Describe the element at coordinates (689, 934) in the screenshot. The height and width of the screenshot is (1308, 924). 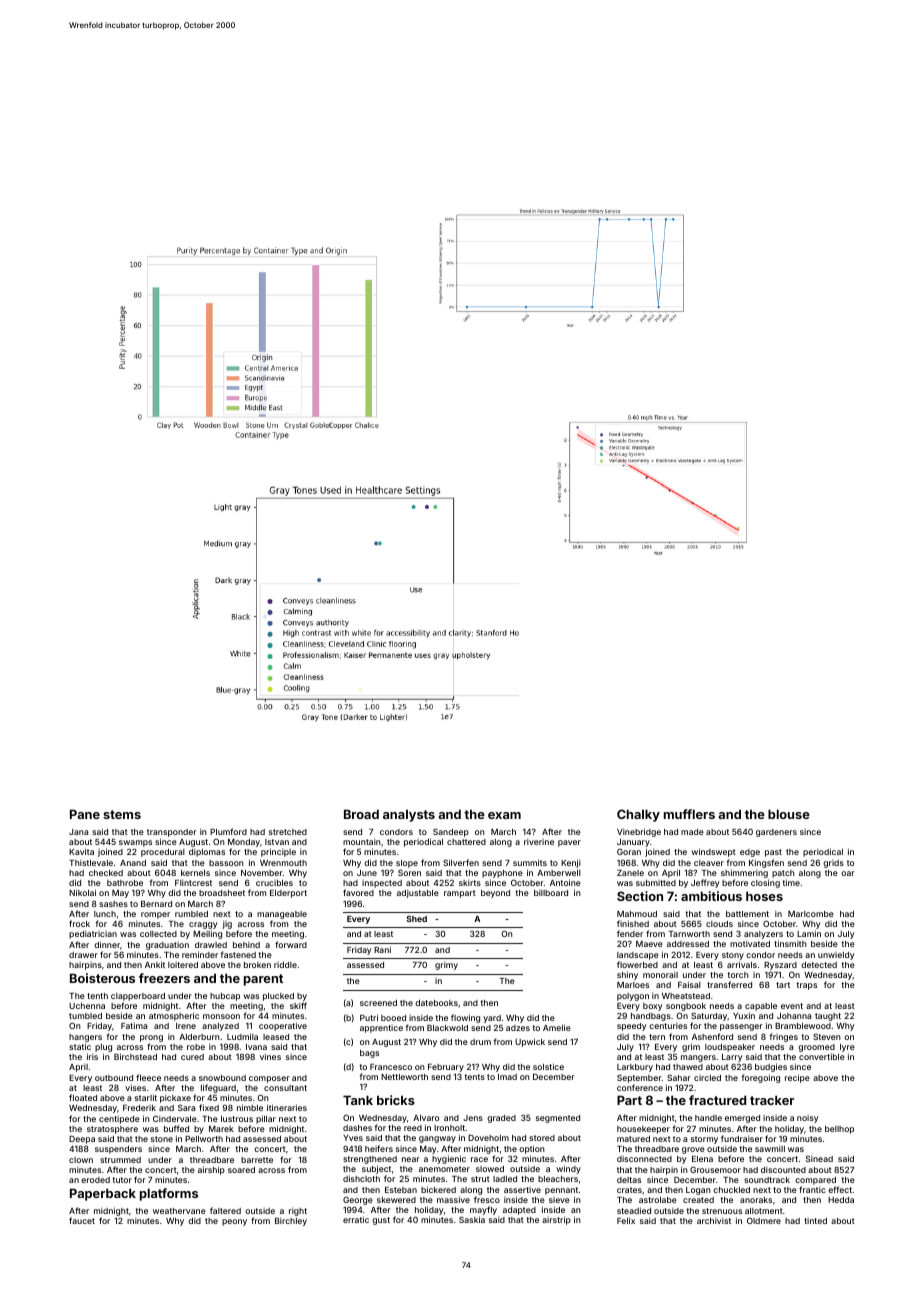
I see `Tarnworth` at that location.
